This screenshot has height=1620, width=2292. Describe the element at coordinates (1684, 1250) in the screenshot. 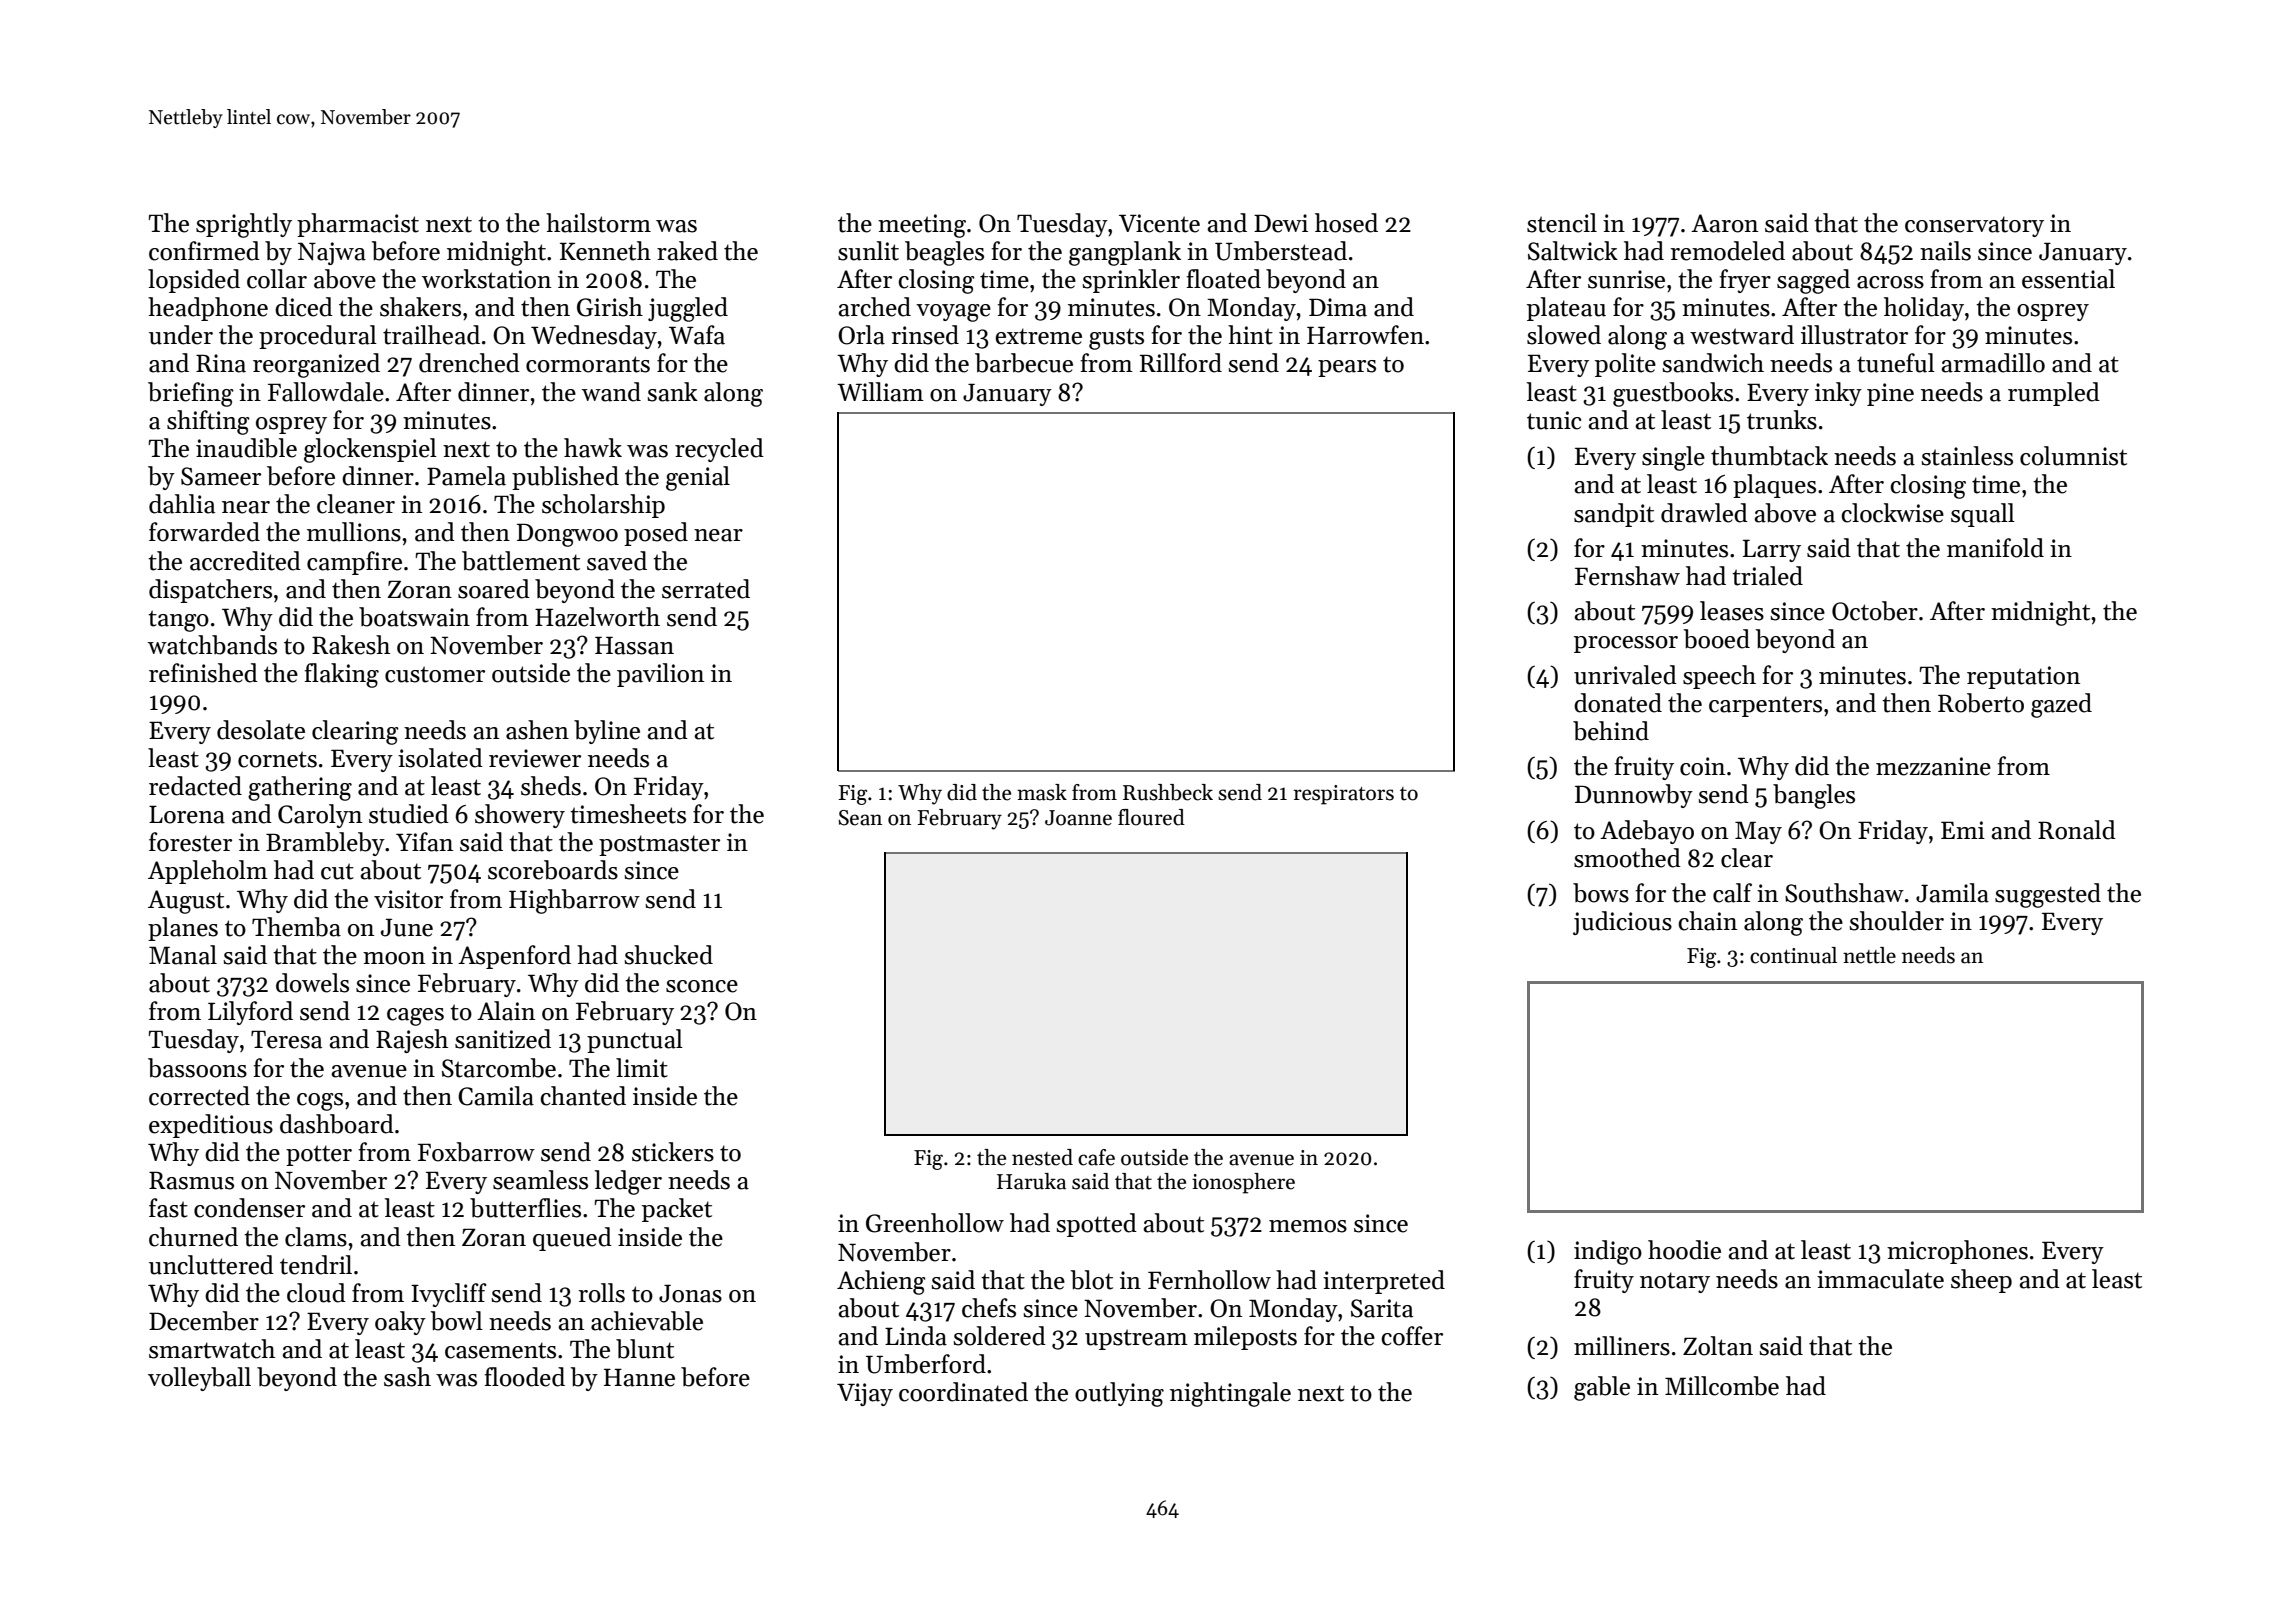

I see `hoodie` at that location.
